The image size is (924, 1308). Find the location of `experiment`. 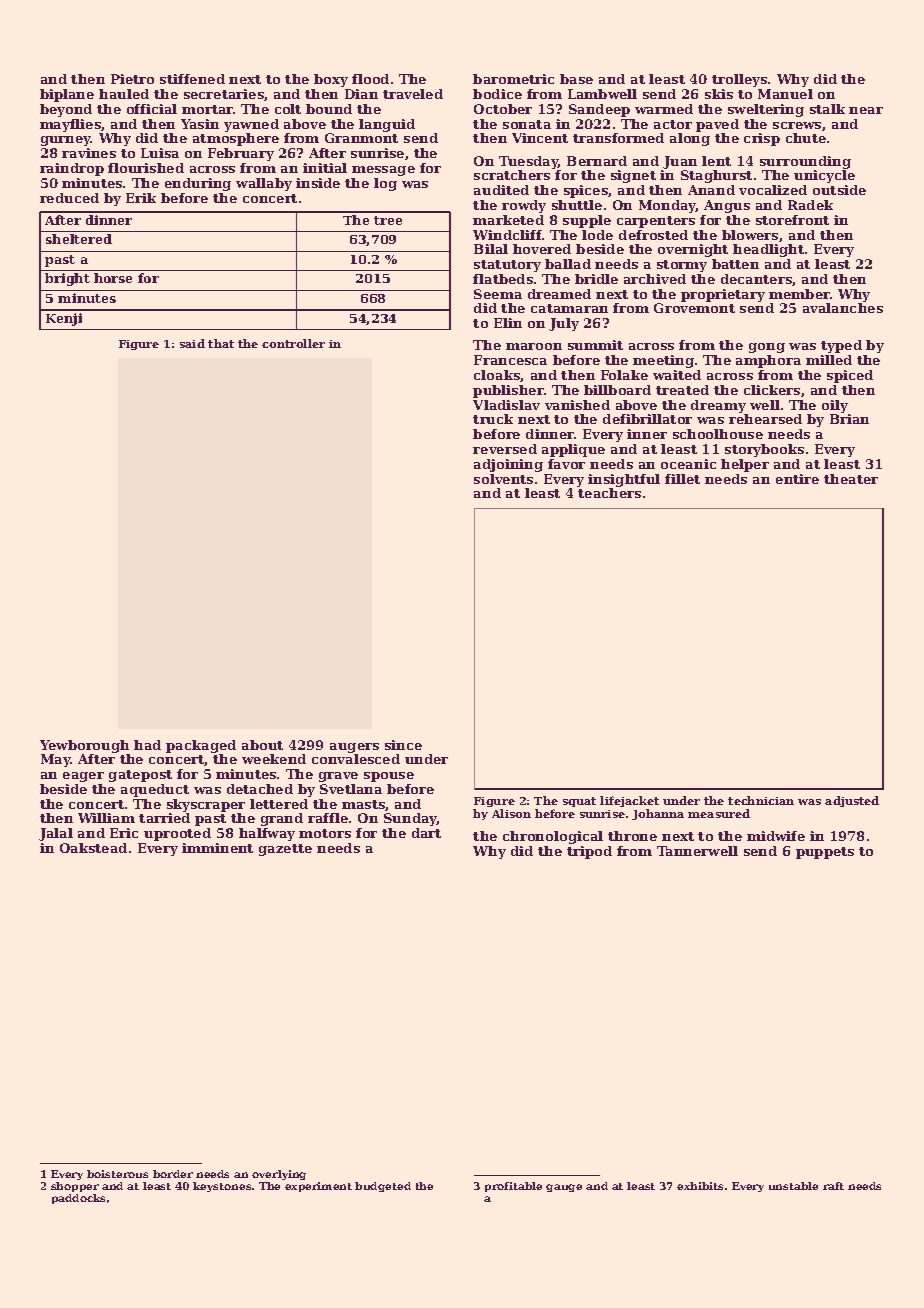

experiment is located at coordinates (318, 1187).
